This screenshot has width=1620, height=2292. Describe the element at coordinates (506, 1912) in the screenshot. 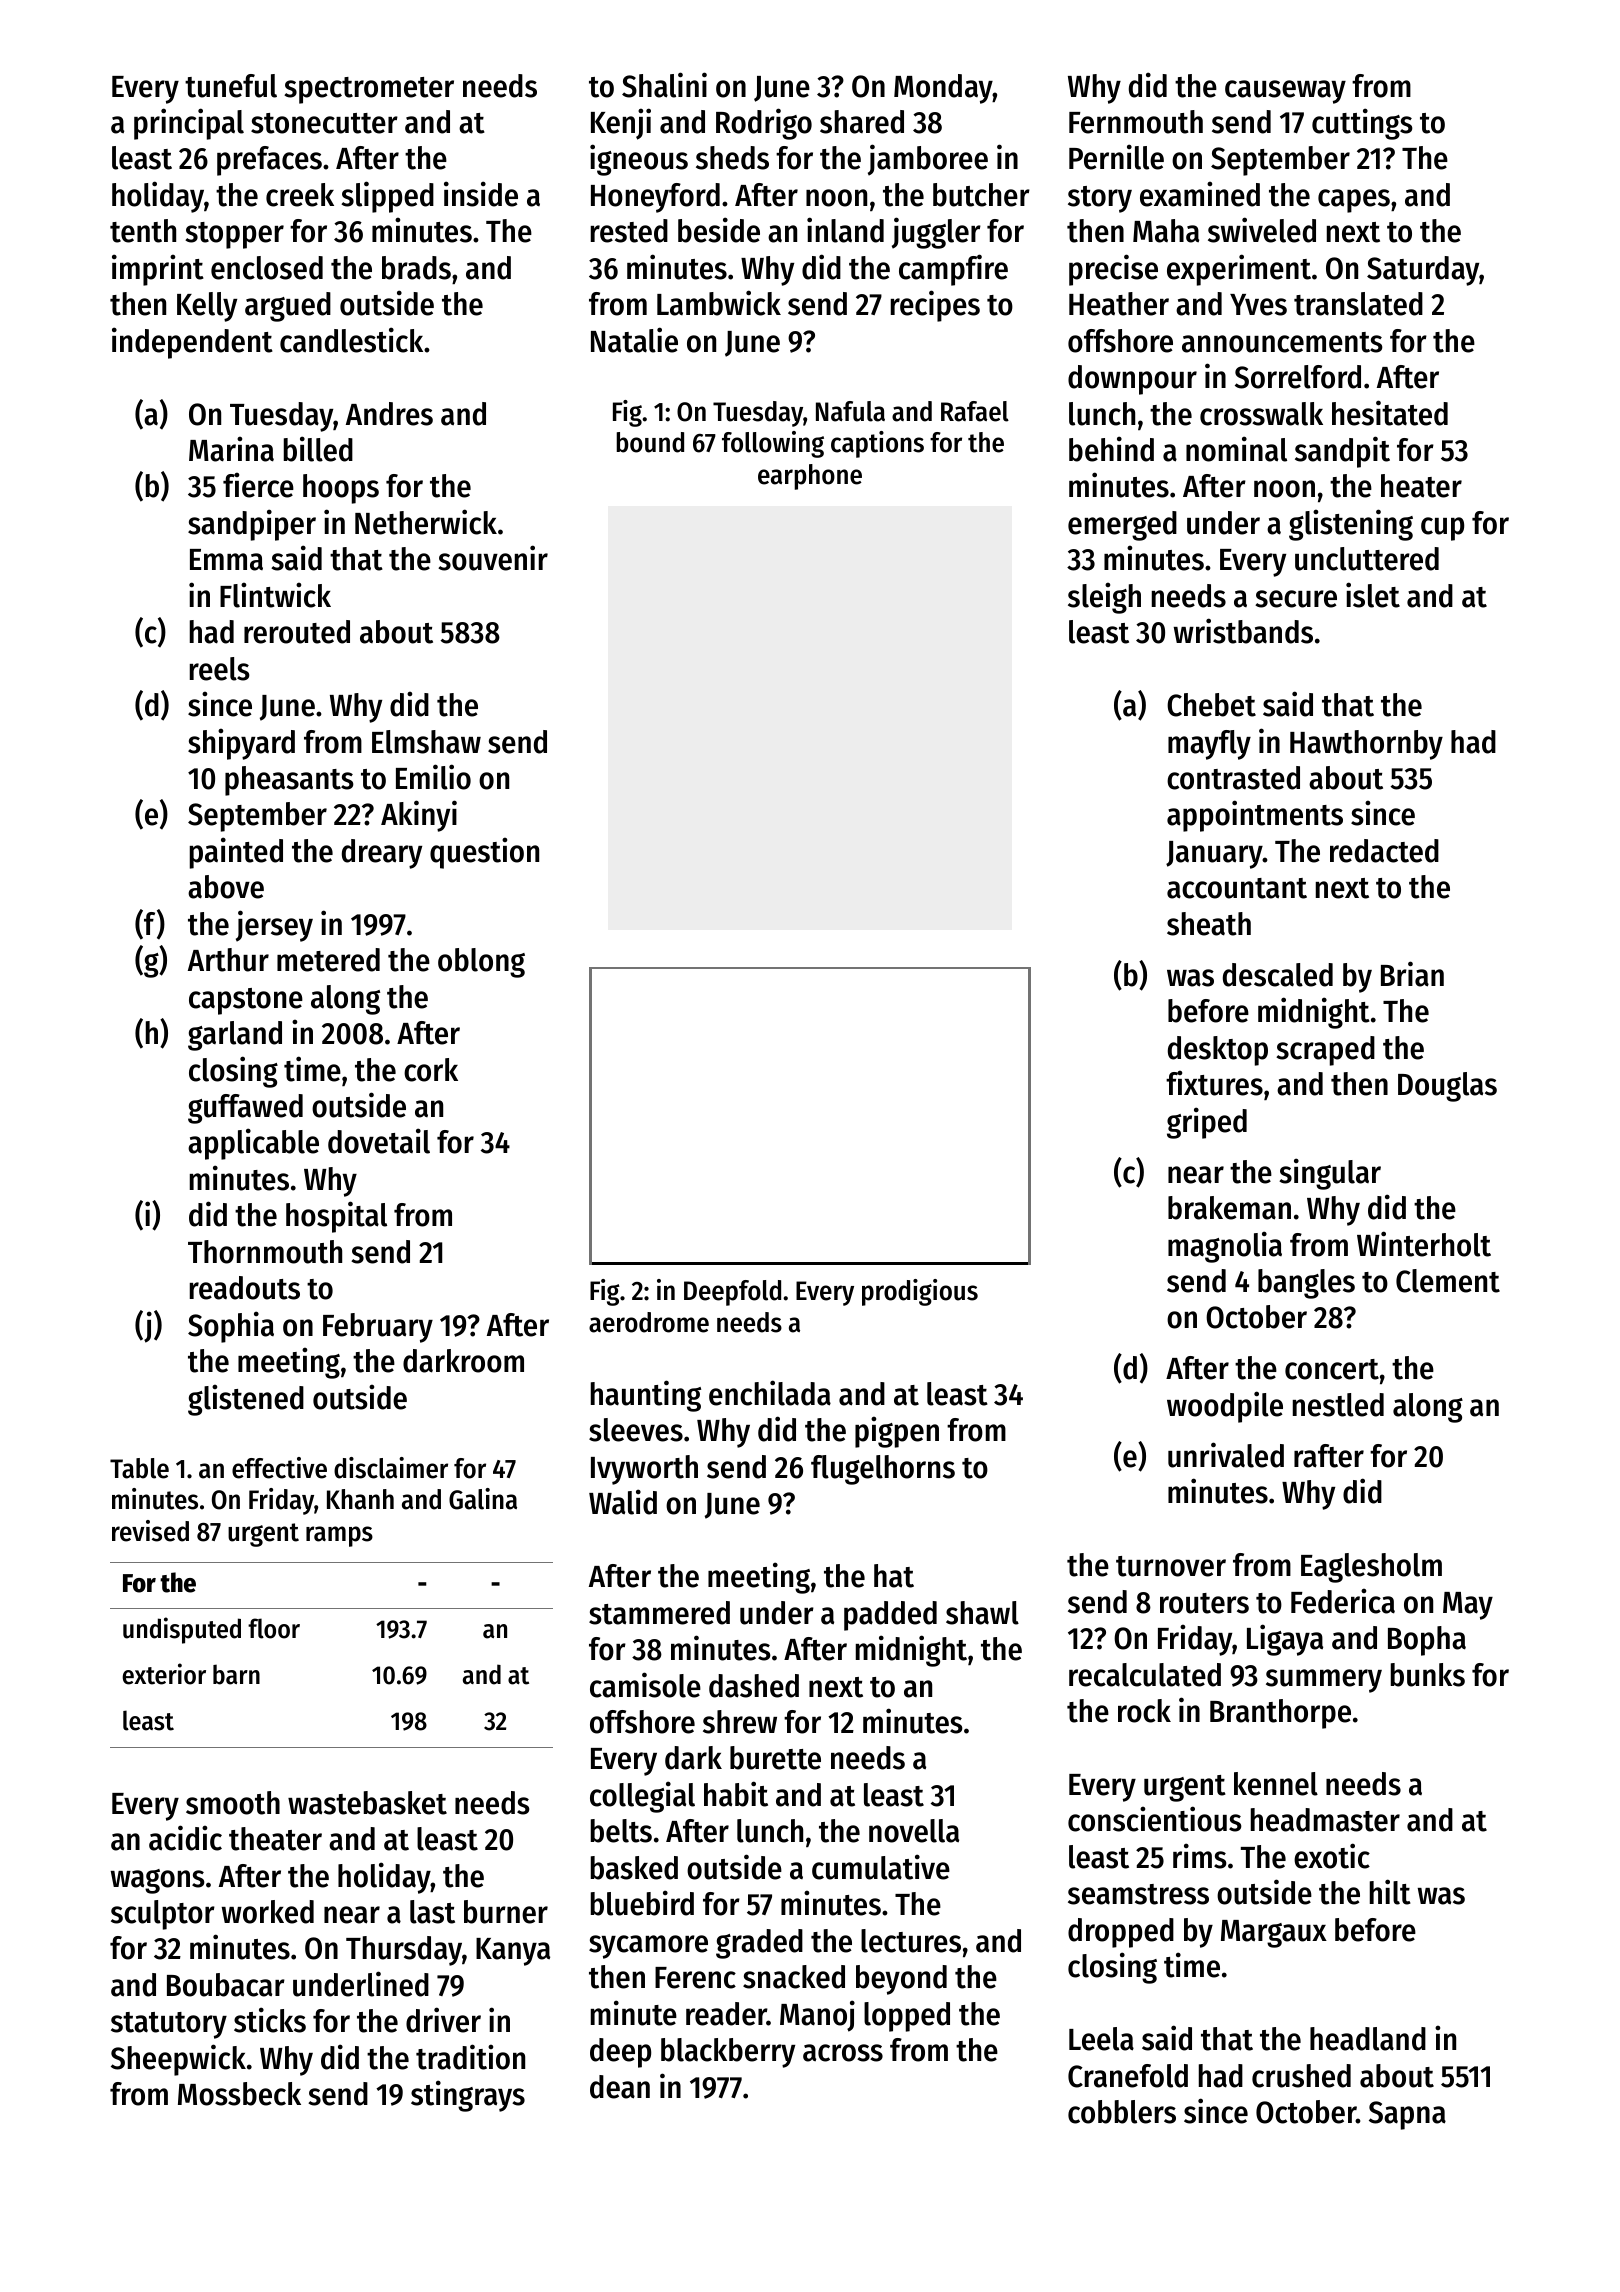

I see `burner` at that location.
